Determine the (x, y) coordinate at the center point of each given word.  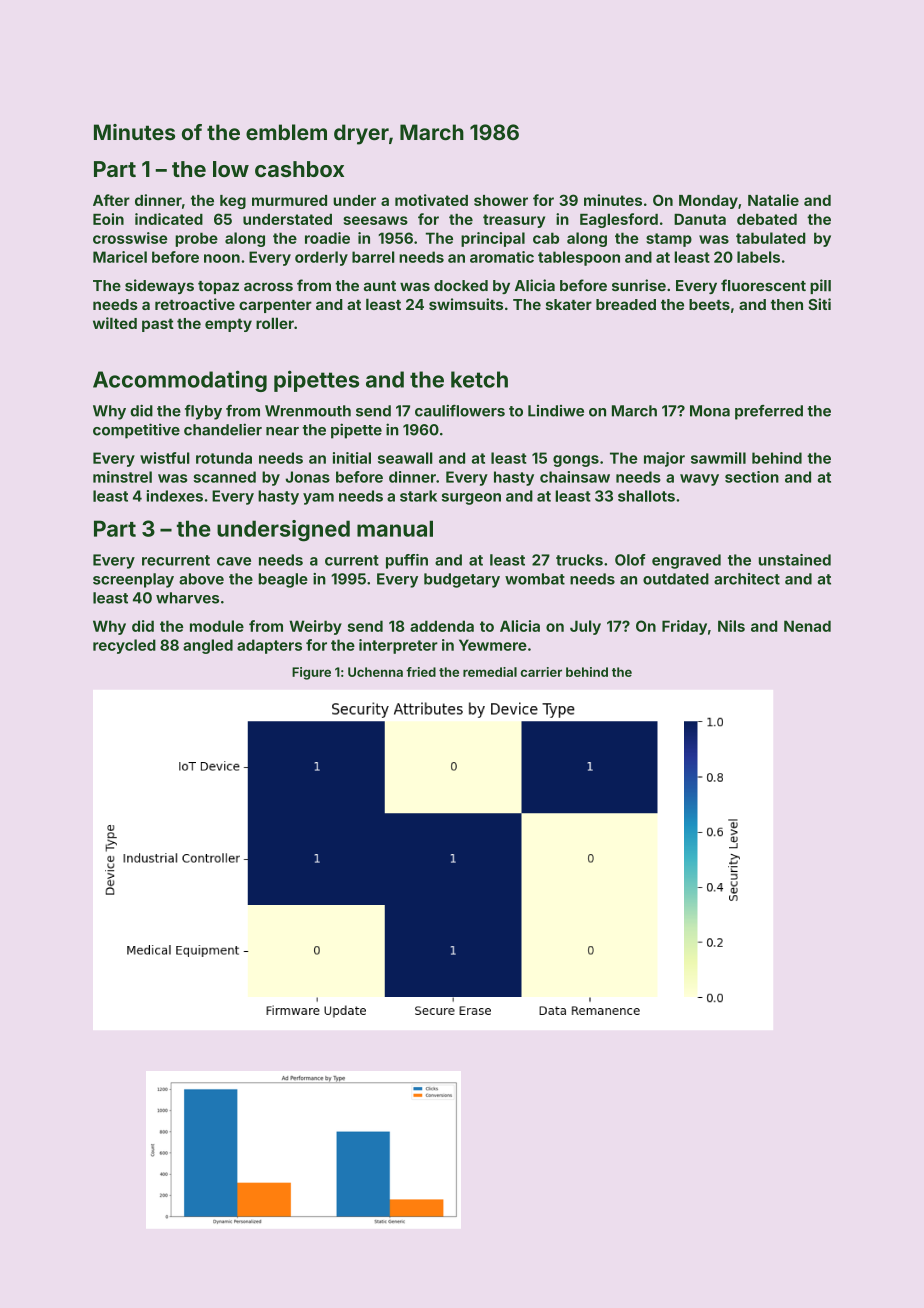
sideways (159, 286)
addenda (442, 626)
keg (233, 202)
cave (234, 561)
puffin (407, 561)
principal (493, 239)
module (217, 626)
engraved (686, 561)
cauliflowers (460, 411)
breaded (626, 304)
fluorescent (763, 285)
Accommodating (180, 381)
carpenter (275, 306)
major (664, 459)
